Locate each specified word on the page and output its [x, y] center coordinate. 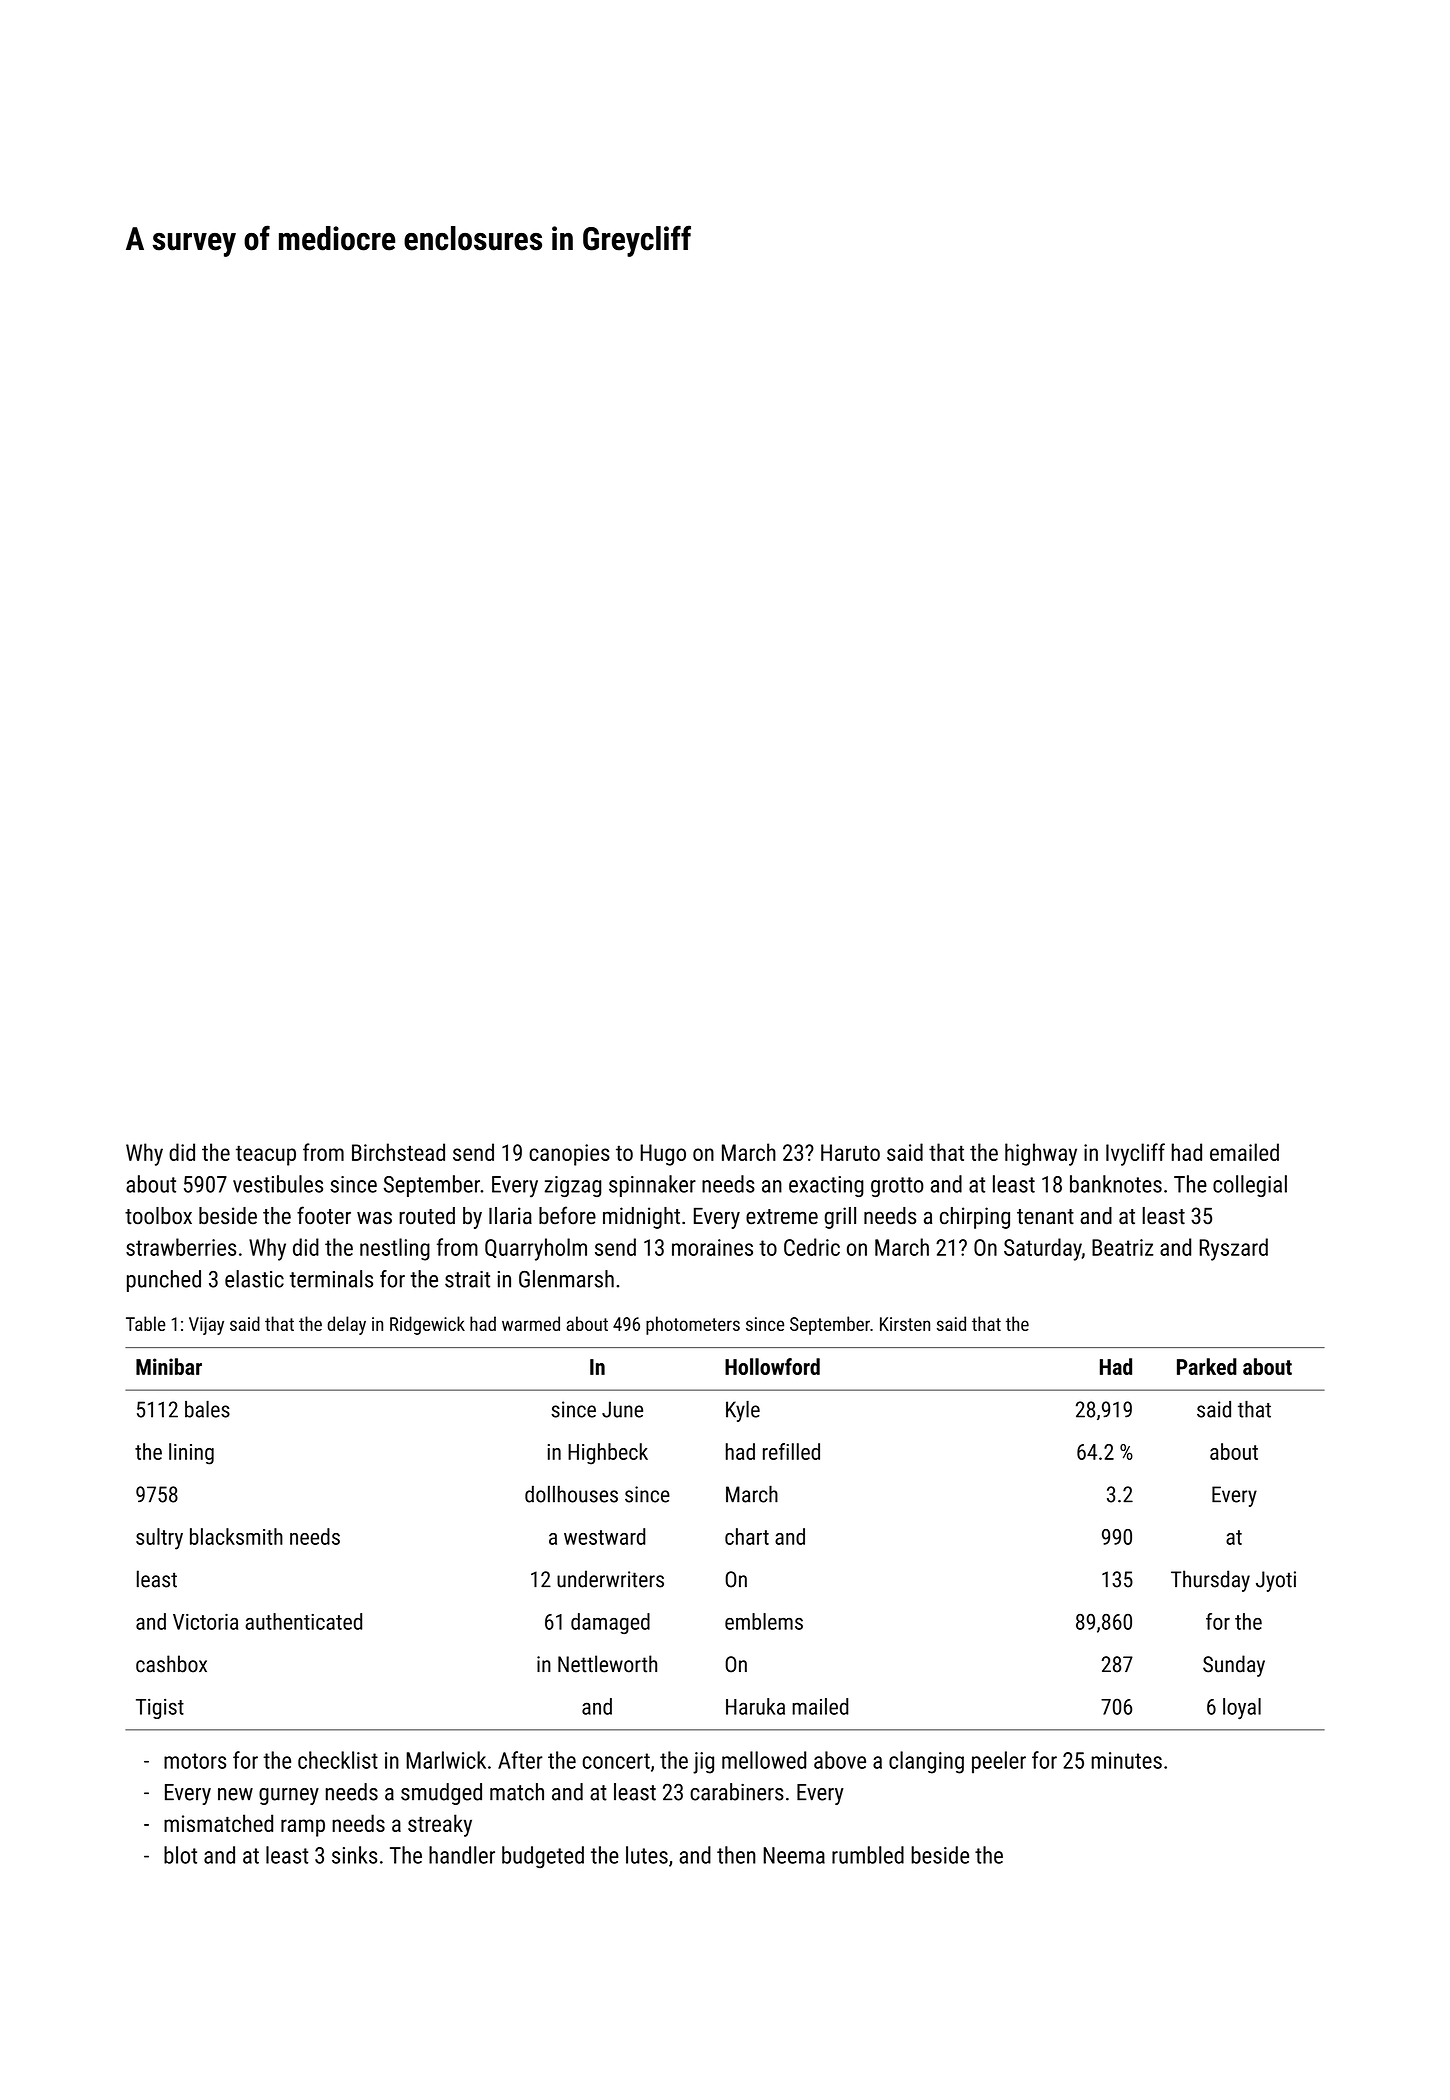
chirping [975, 1218]
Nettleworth [607, 1664]
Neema [794, 1855]
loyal [1242, 1708]
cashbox [171, 1664]
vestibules [278, 1184]
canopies [569, 1155]
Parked [1207, 1366]
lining [191, 1454]
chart [747, 1536]
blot [180, 1855]
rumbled [868, 1855]
